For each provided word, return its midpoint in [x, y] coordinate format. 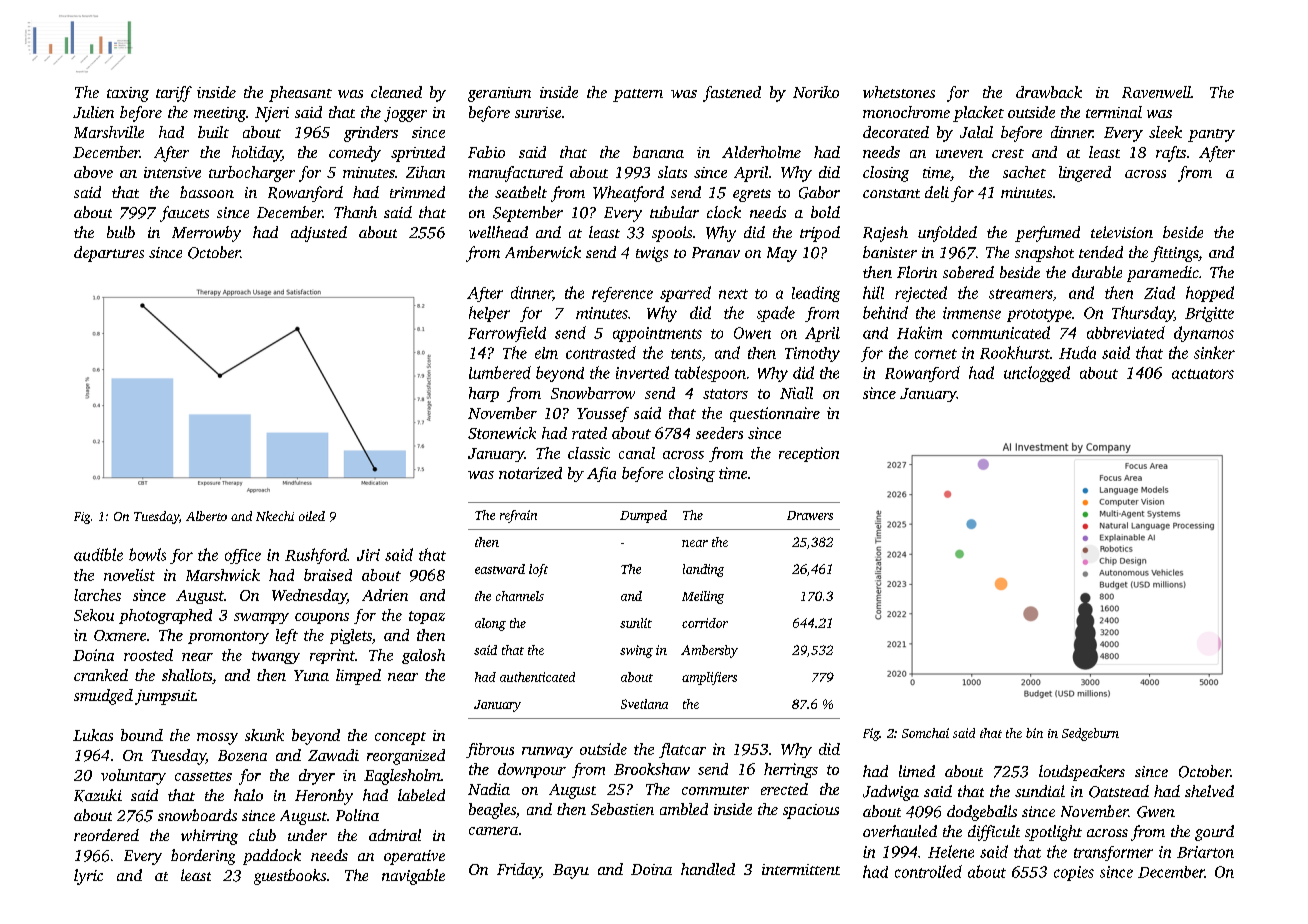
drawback [1049, 92]
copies [1074, 873]
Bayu [571, 871]
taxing [128, 94]
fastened [732, 94]
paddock [272, 857]
